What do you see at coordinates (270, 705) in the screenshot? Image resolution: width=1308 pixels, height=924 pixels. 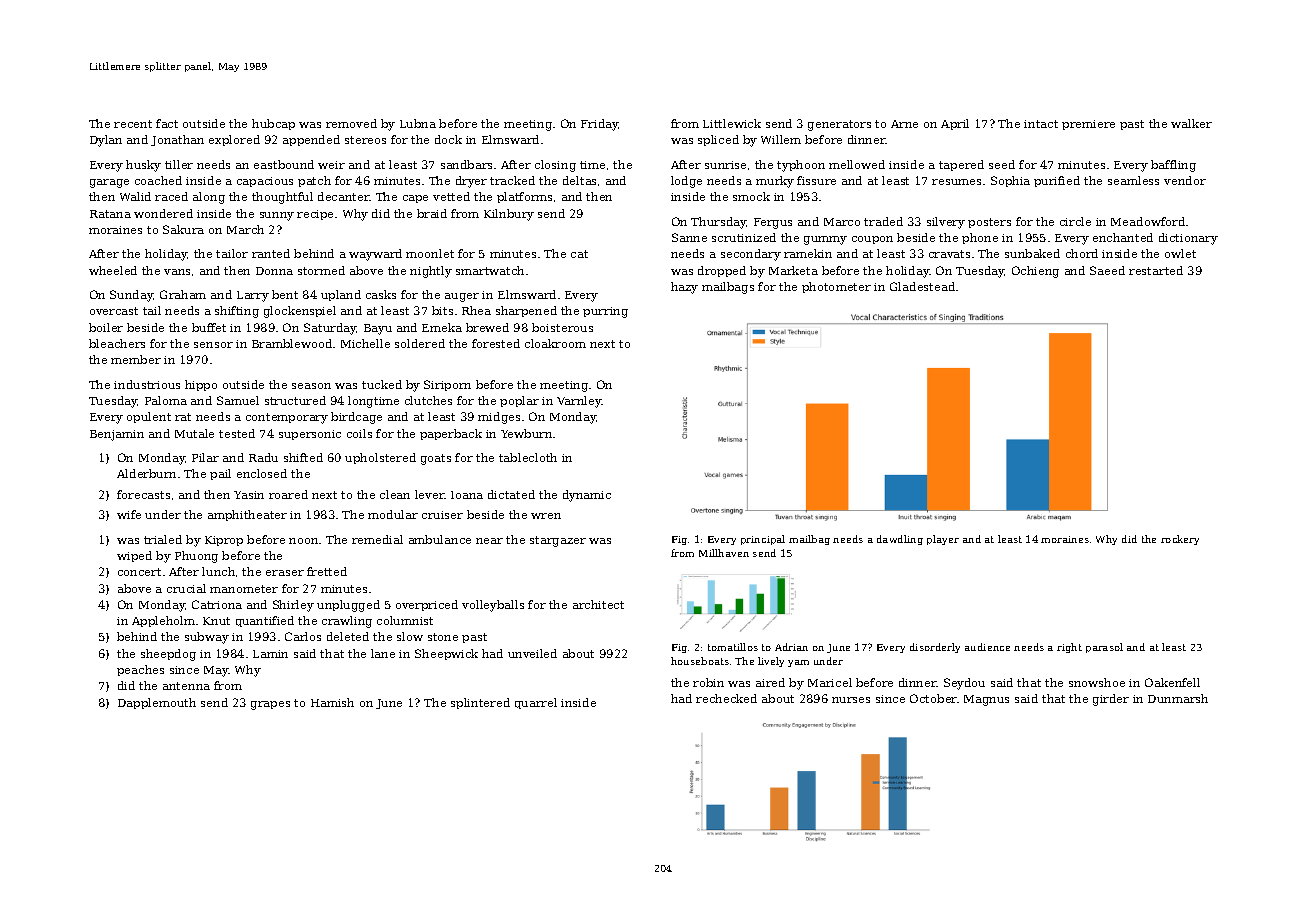 I see `grapes` at bounding box center [270, 705].
